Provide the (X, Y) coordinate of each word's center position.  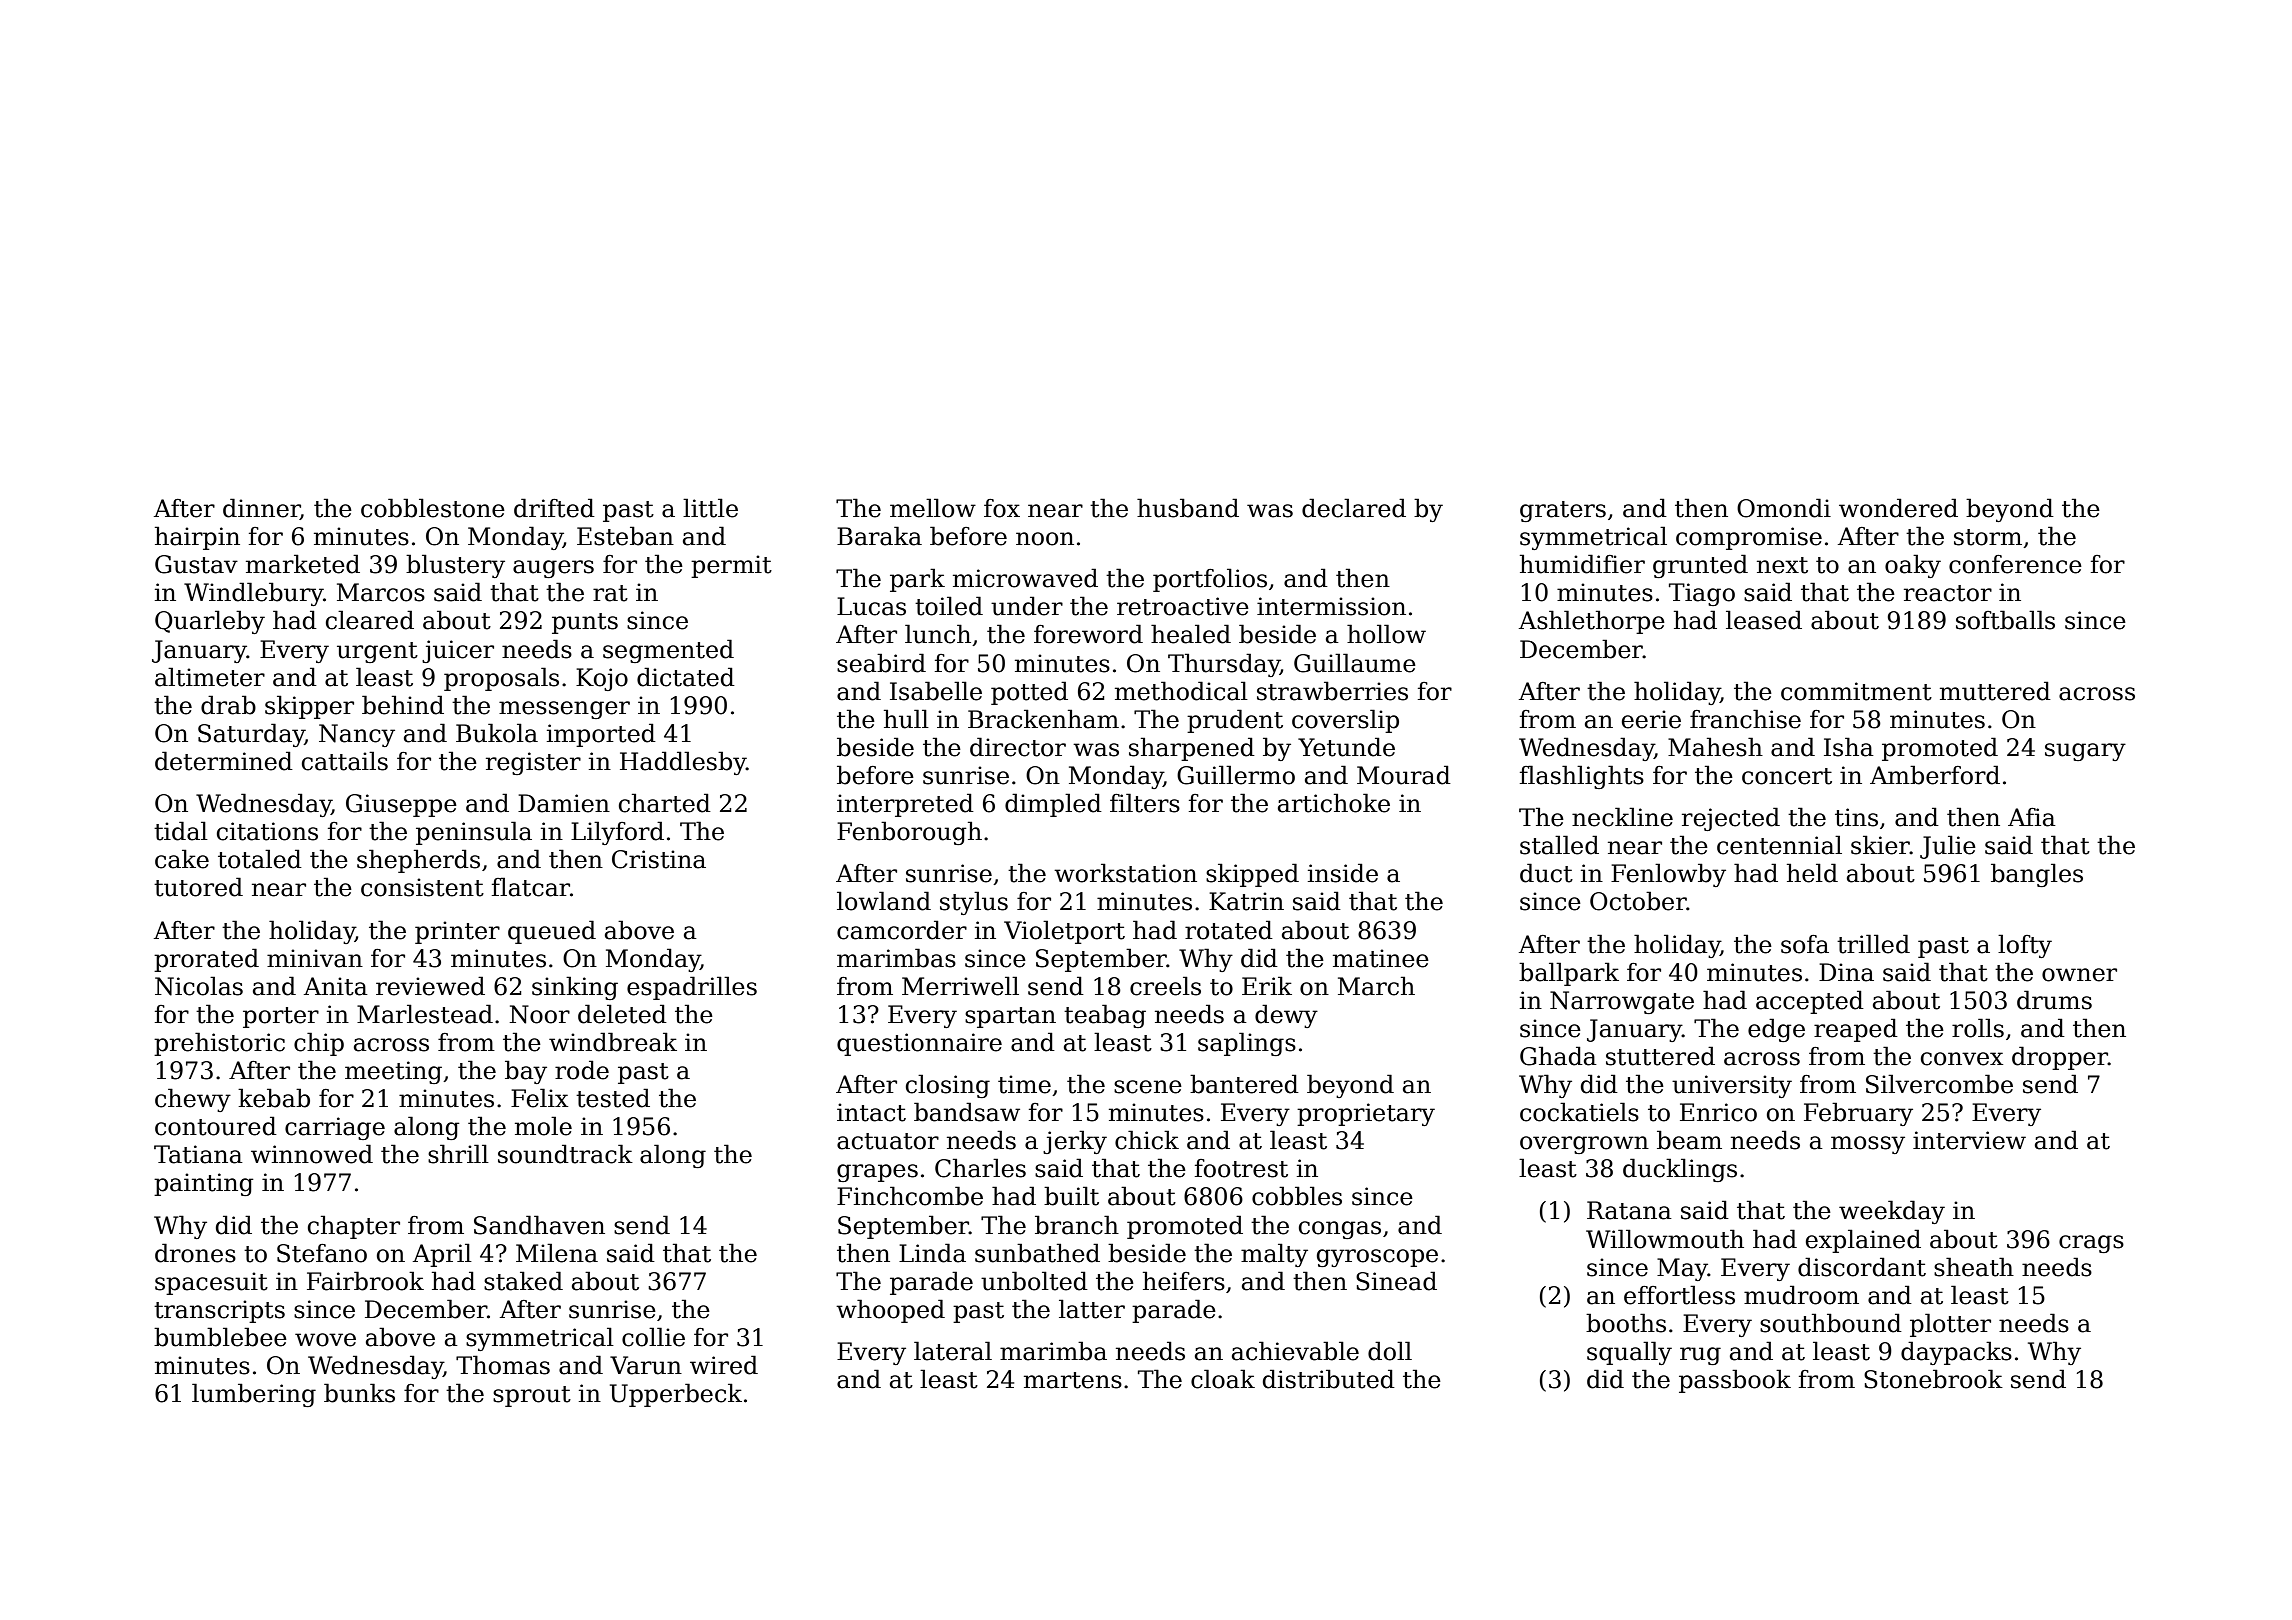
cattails (345, 761)
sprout (532, 1396)
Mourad (1404, 775)
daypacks (1956, 1353)
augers (553, 569)
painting (204, 1184)
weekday (1892, 1212)
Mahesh (1715, 747)
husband (1188, 508)
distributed (1329, 1379)
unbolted (1034, 1281)
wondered (1898, 508)
